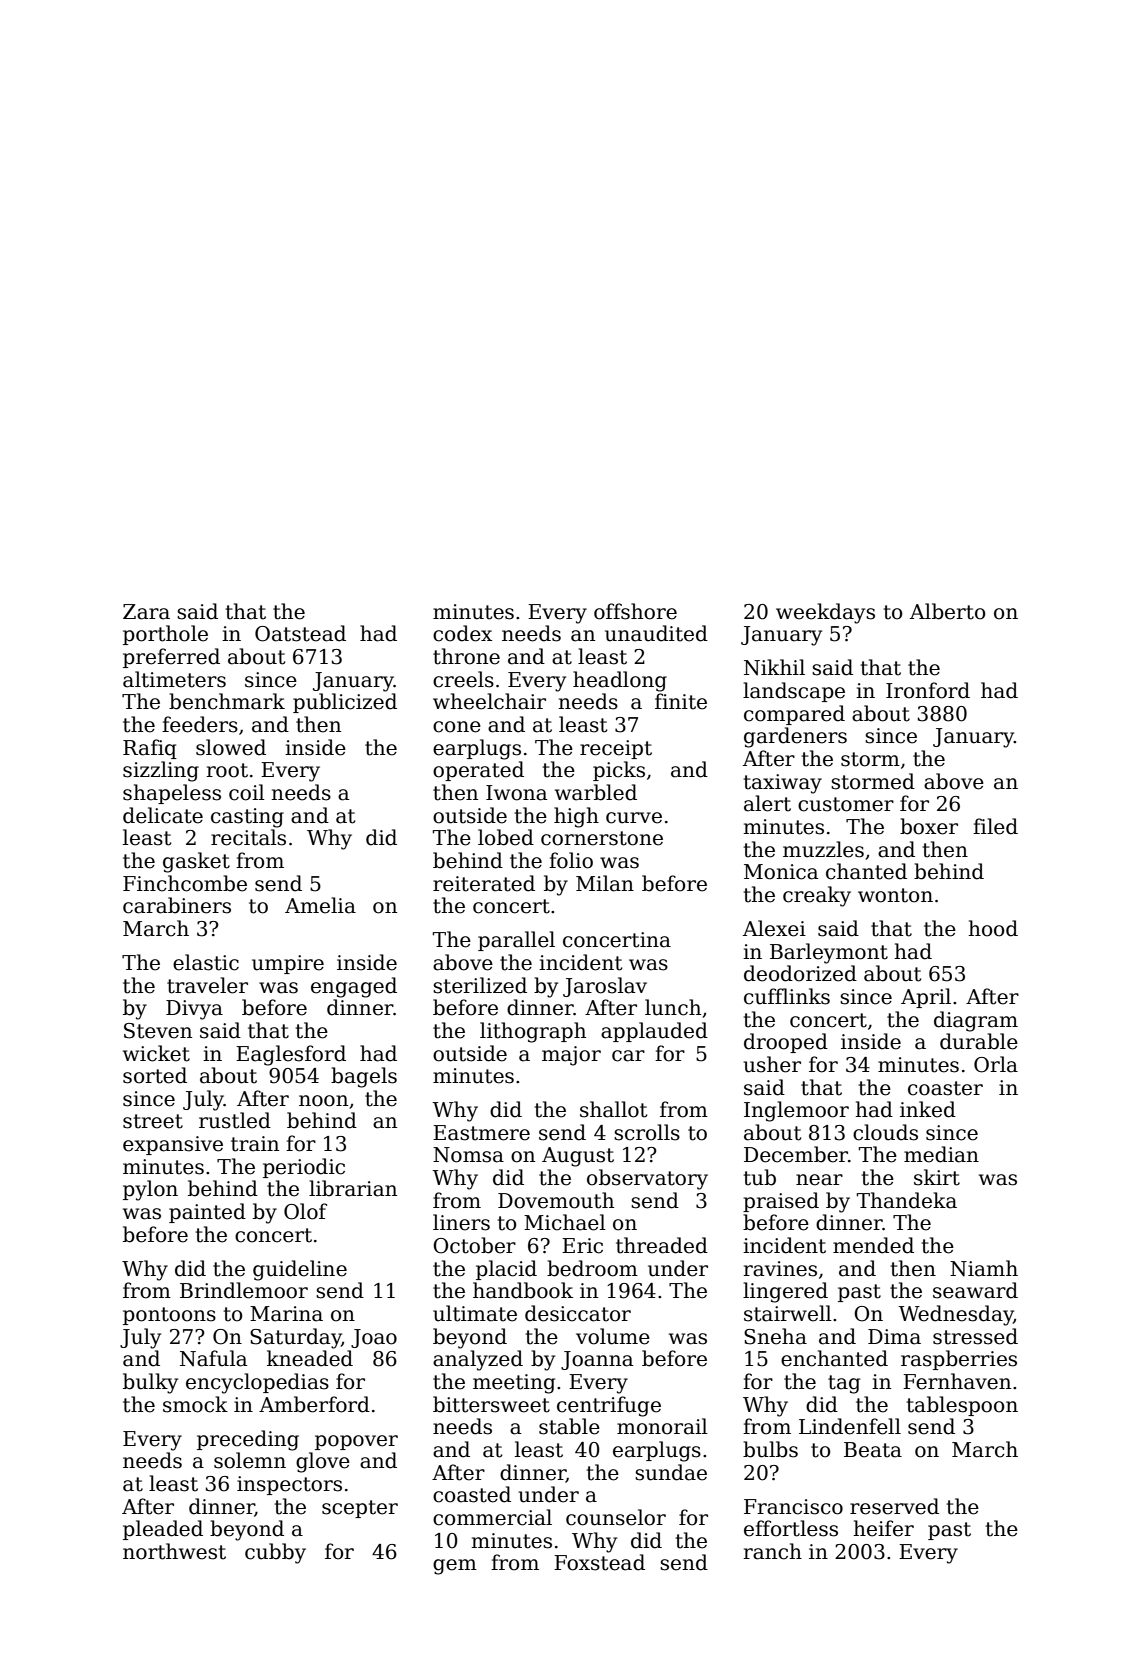  Describe the element at coordinates (247, 818) in the document. I see `casting` at that location.
